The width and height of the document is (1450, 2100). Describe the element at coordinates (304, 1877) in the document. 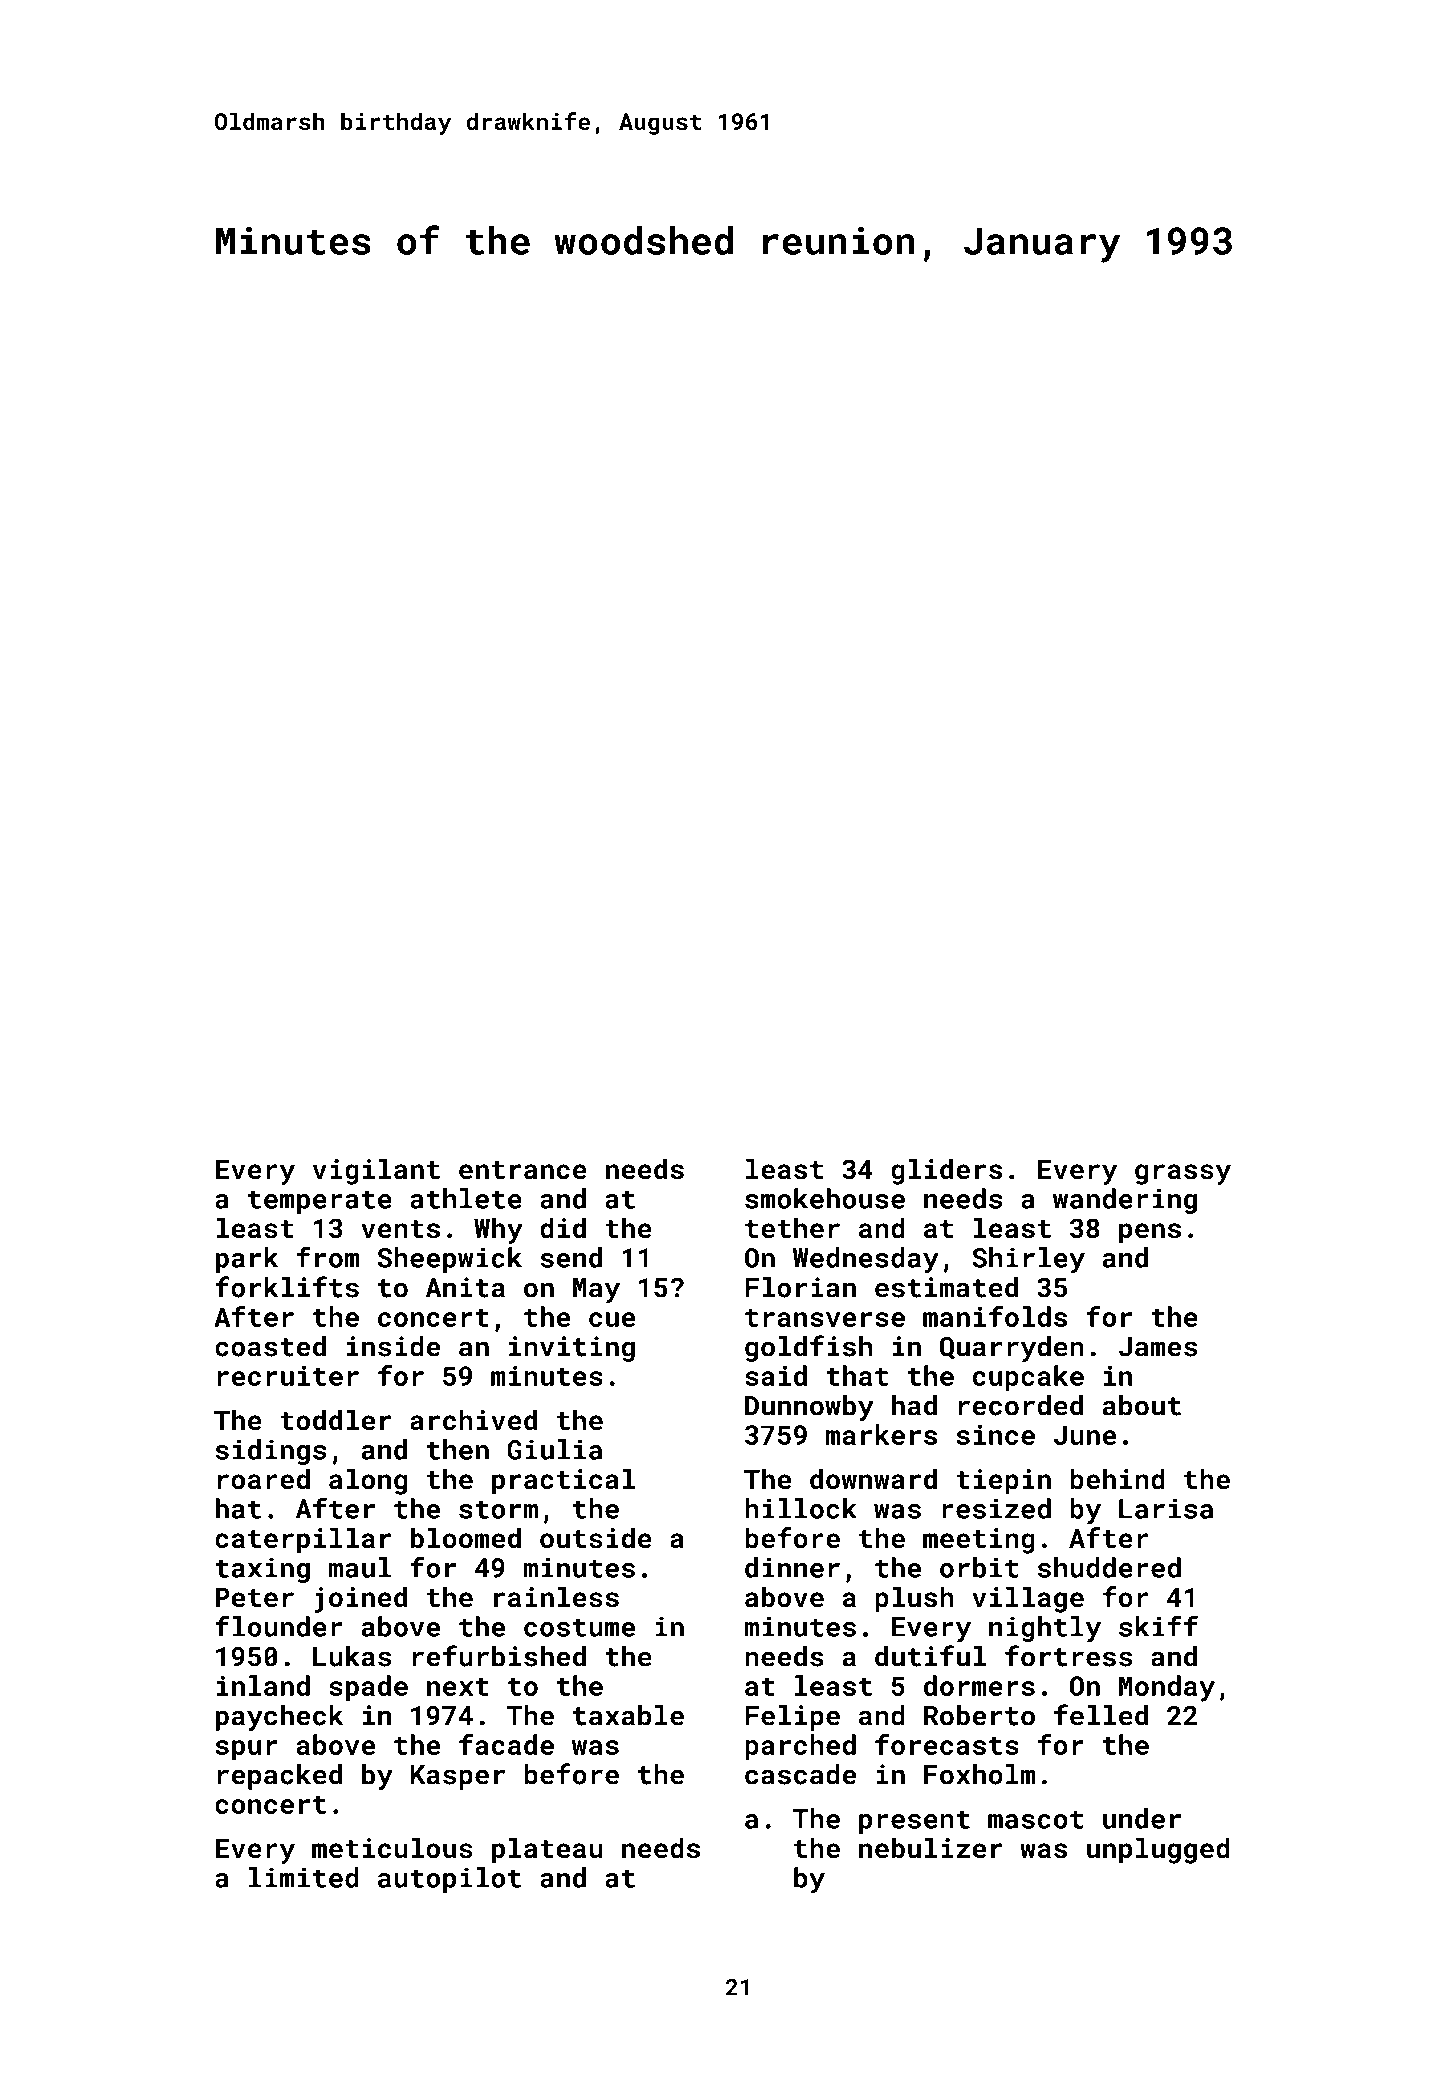

I see `limited` at that location.
